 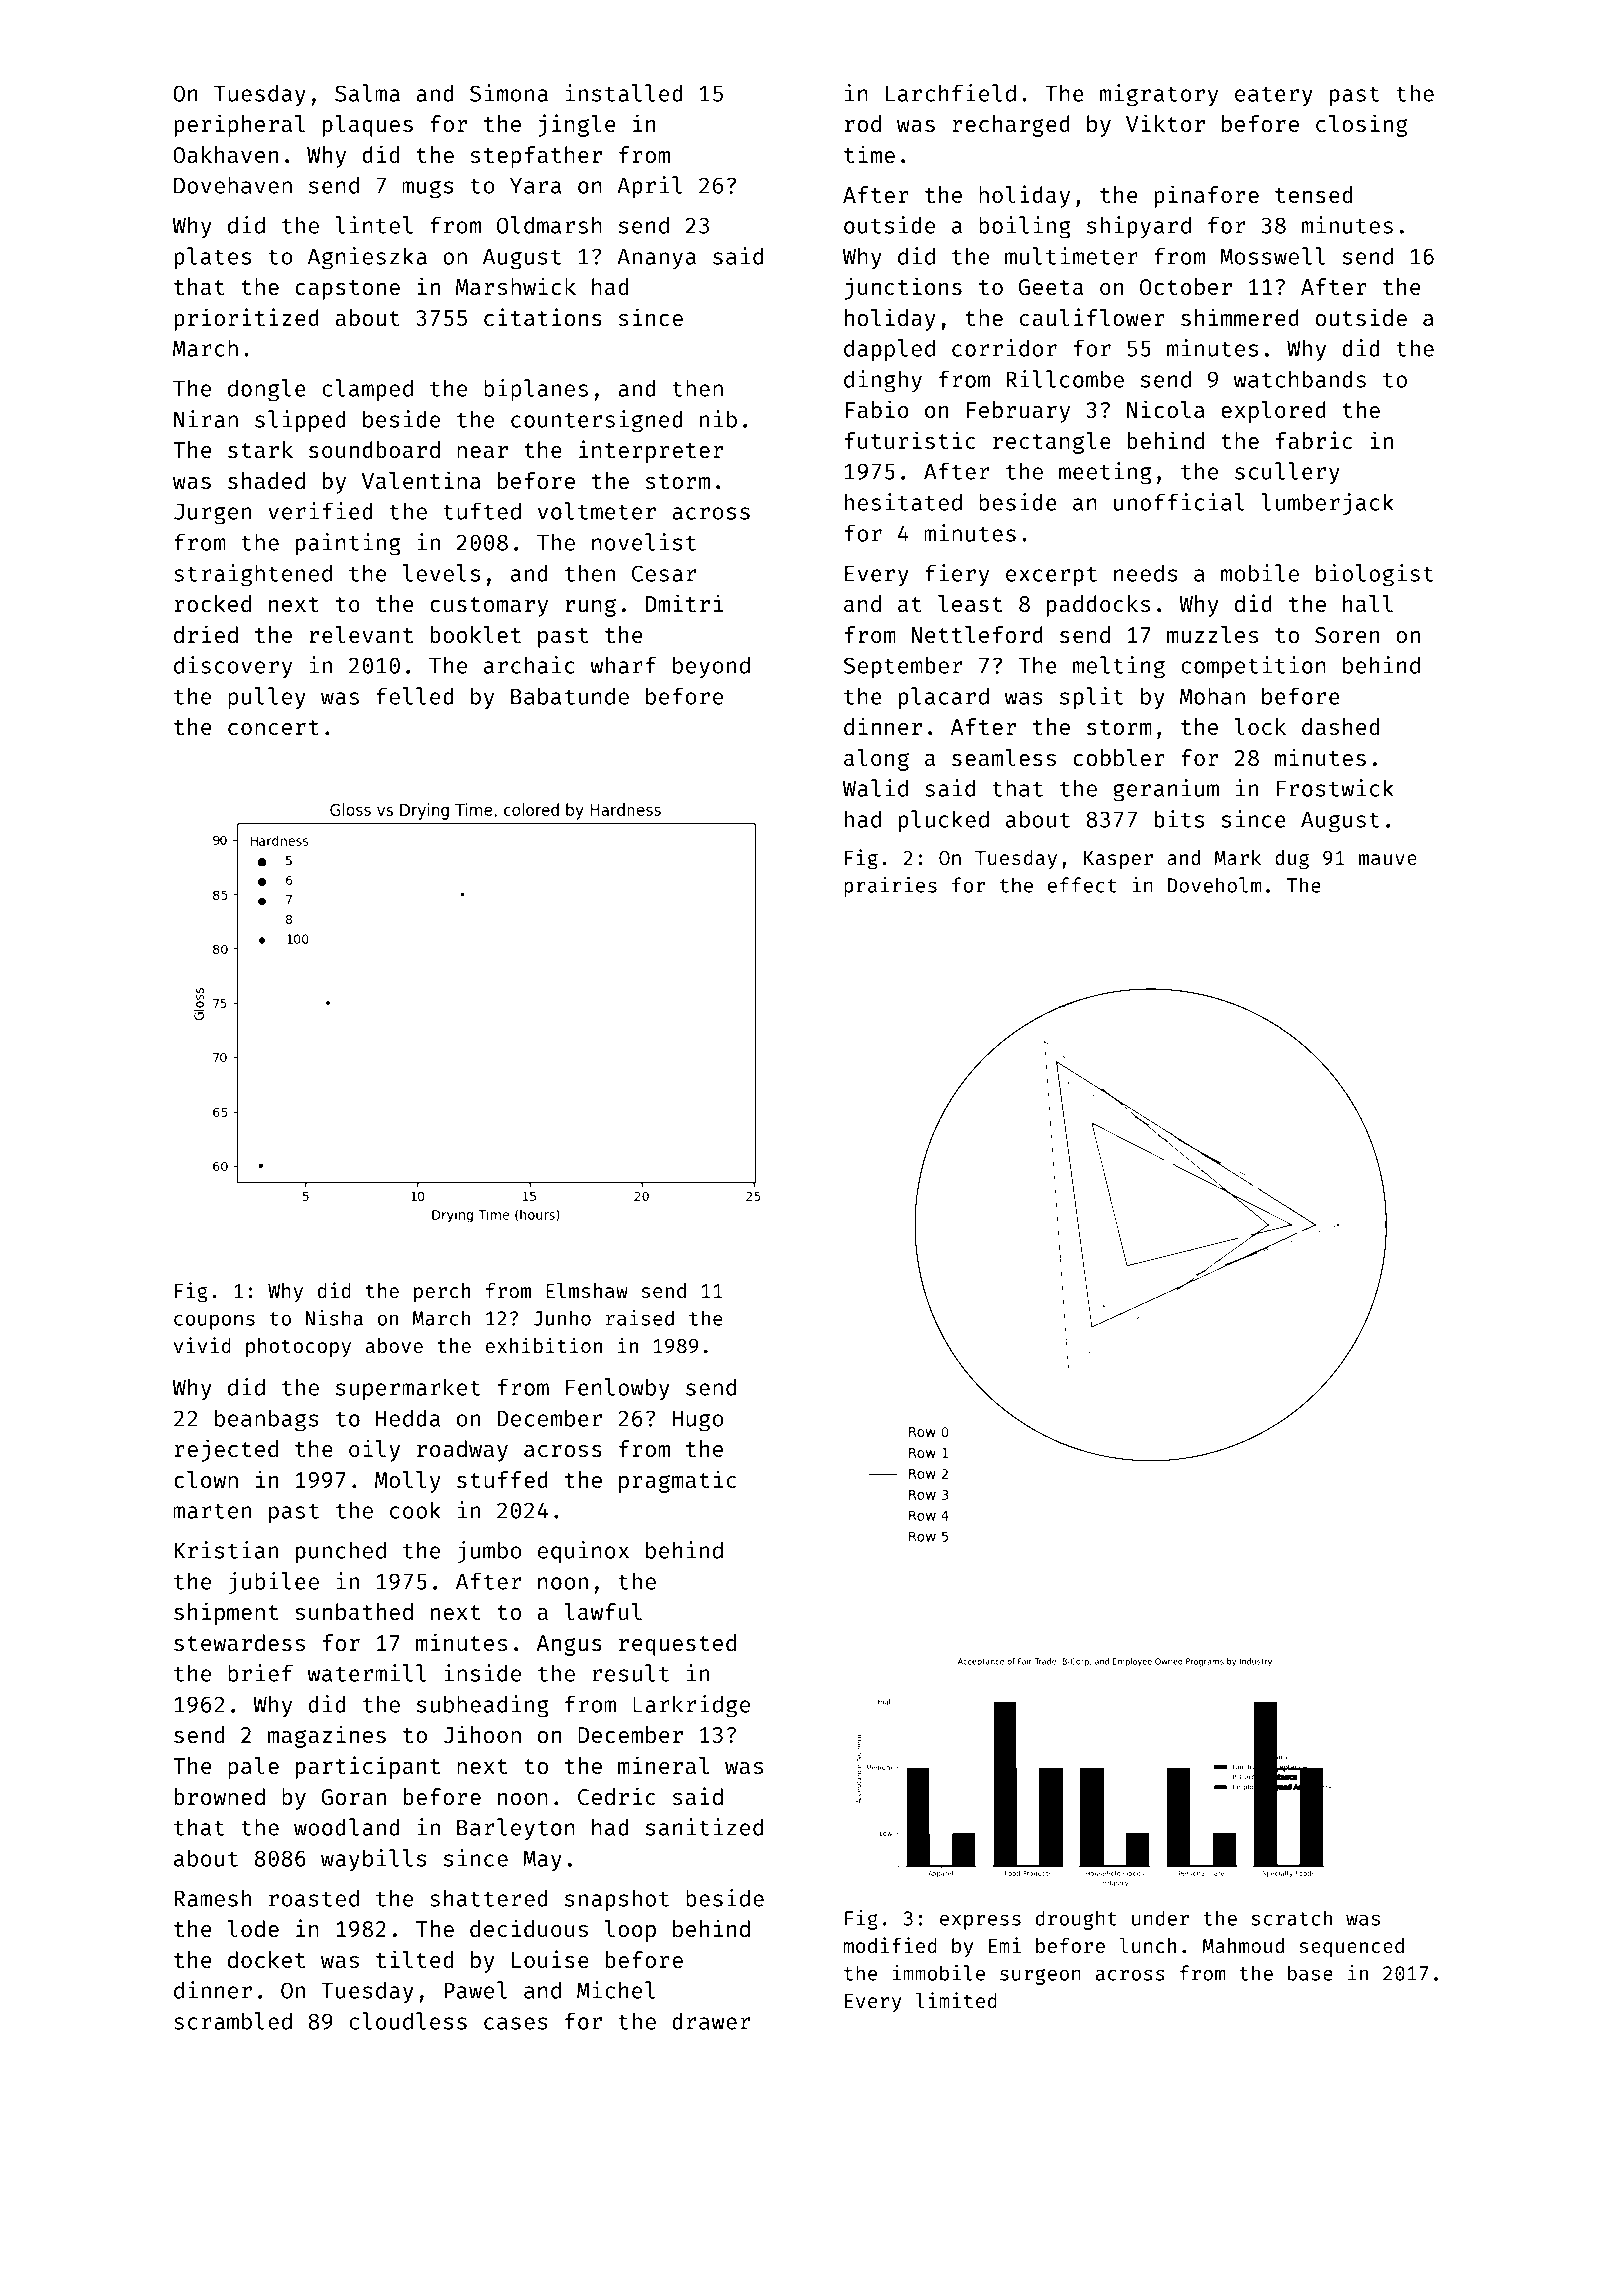 I want to click on Simona, so click(x=509, y=93).
